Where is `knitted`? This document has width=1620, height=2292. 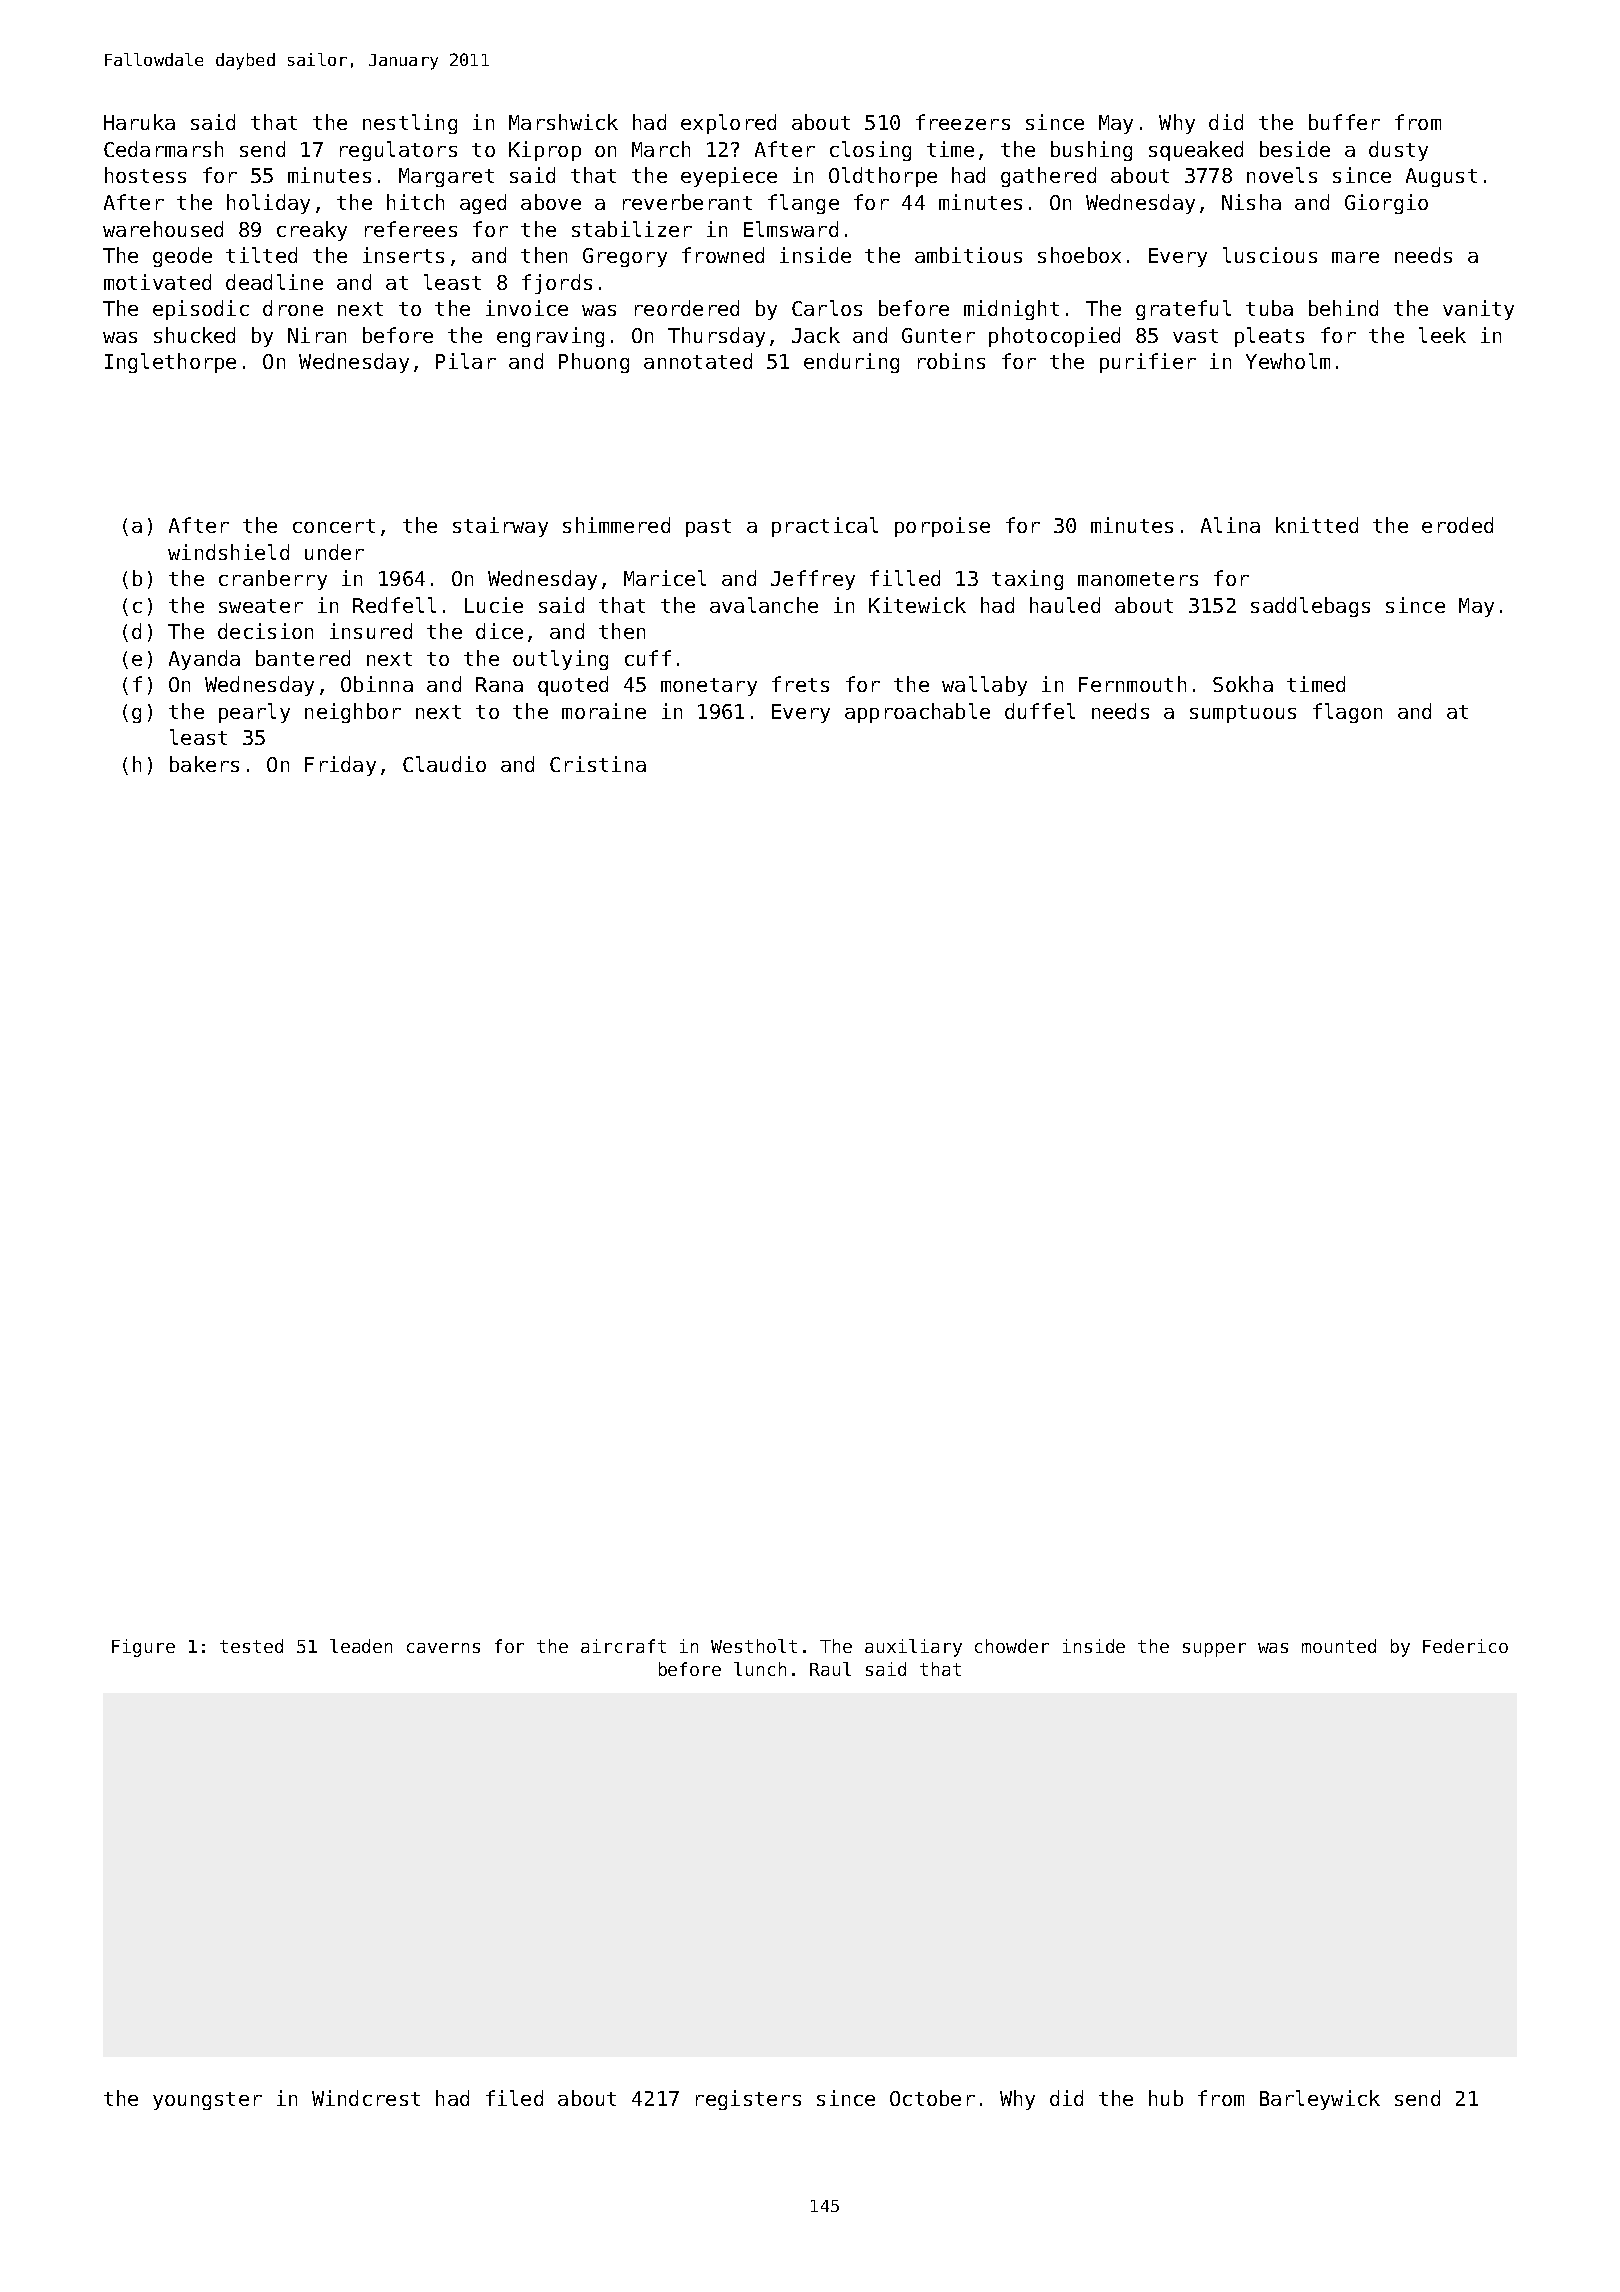 knitted is located at coordinates (1317, 525).
